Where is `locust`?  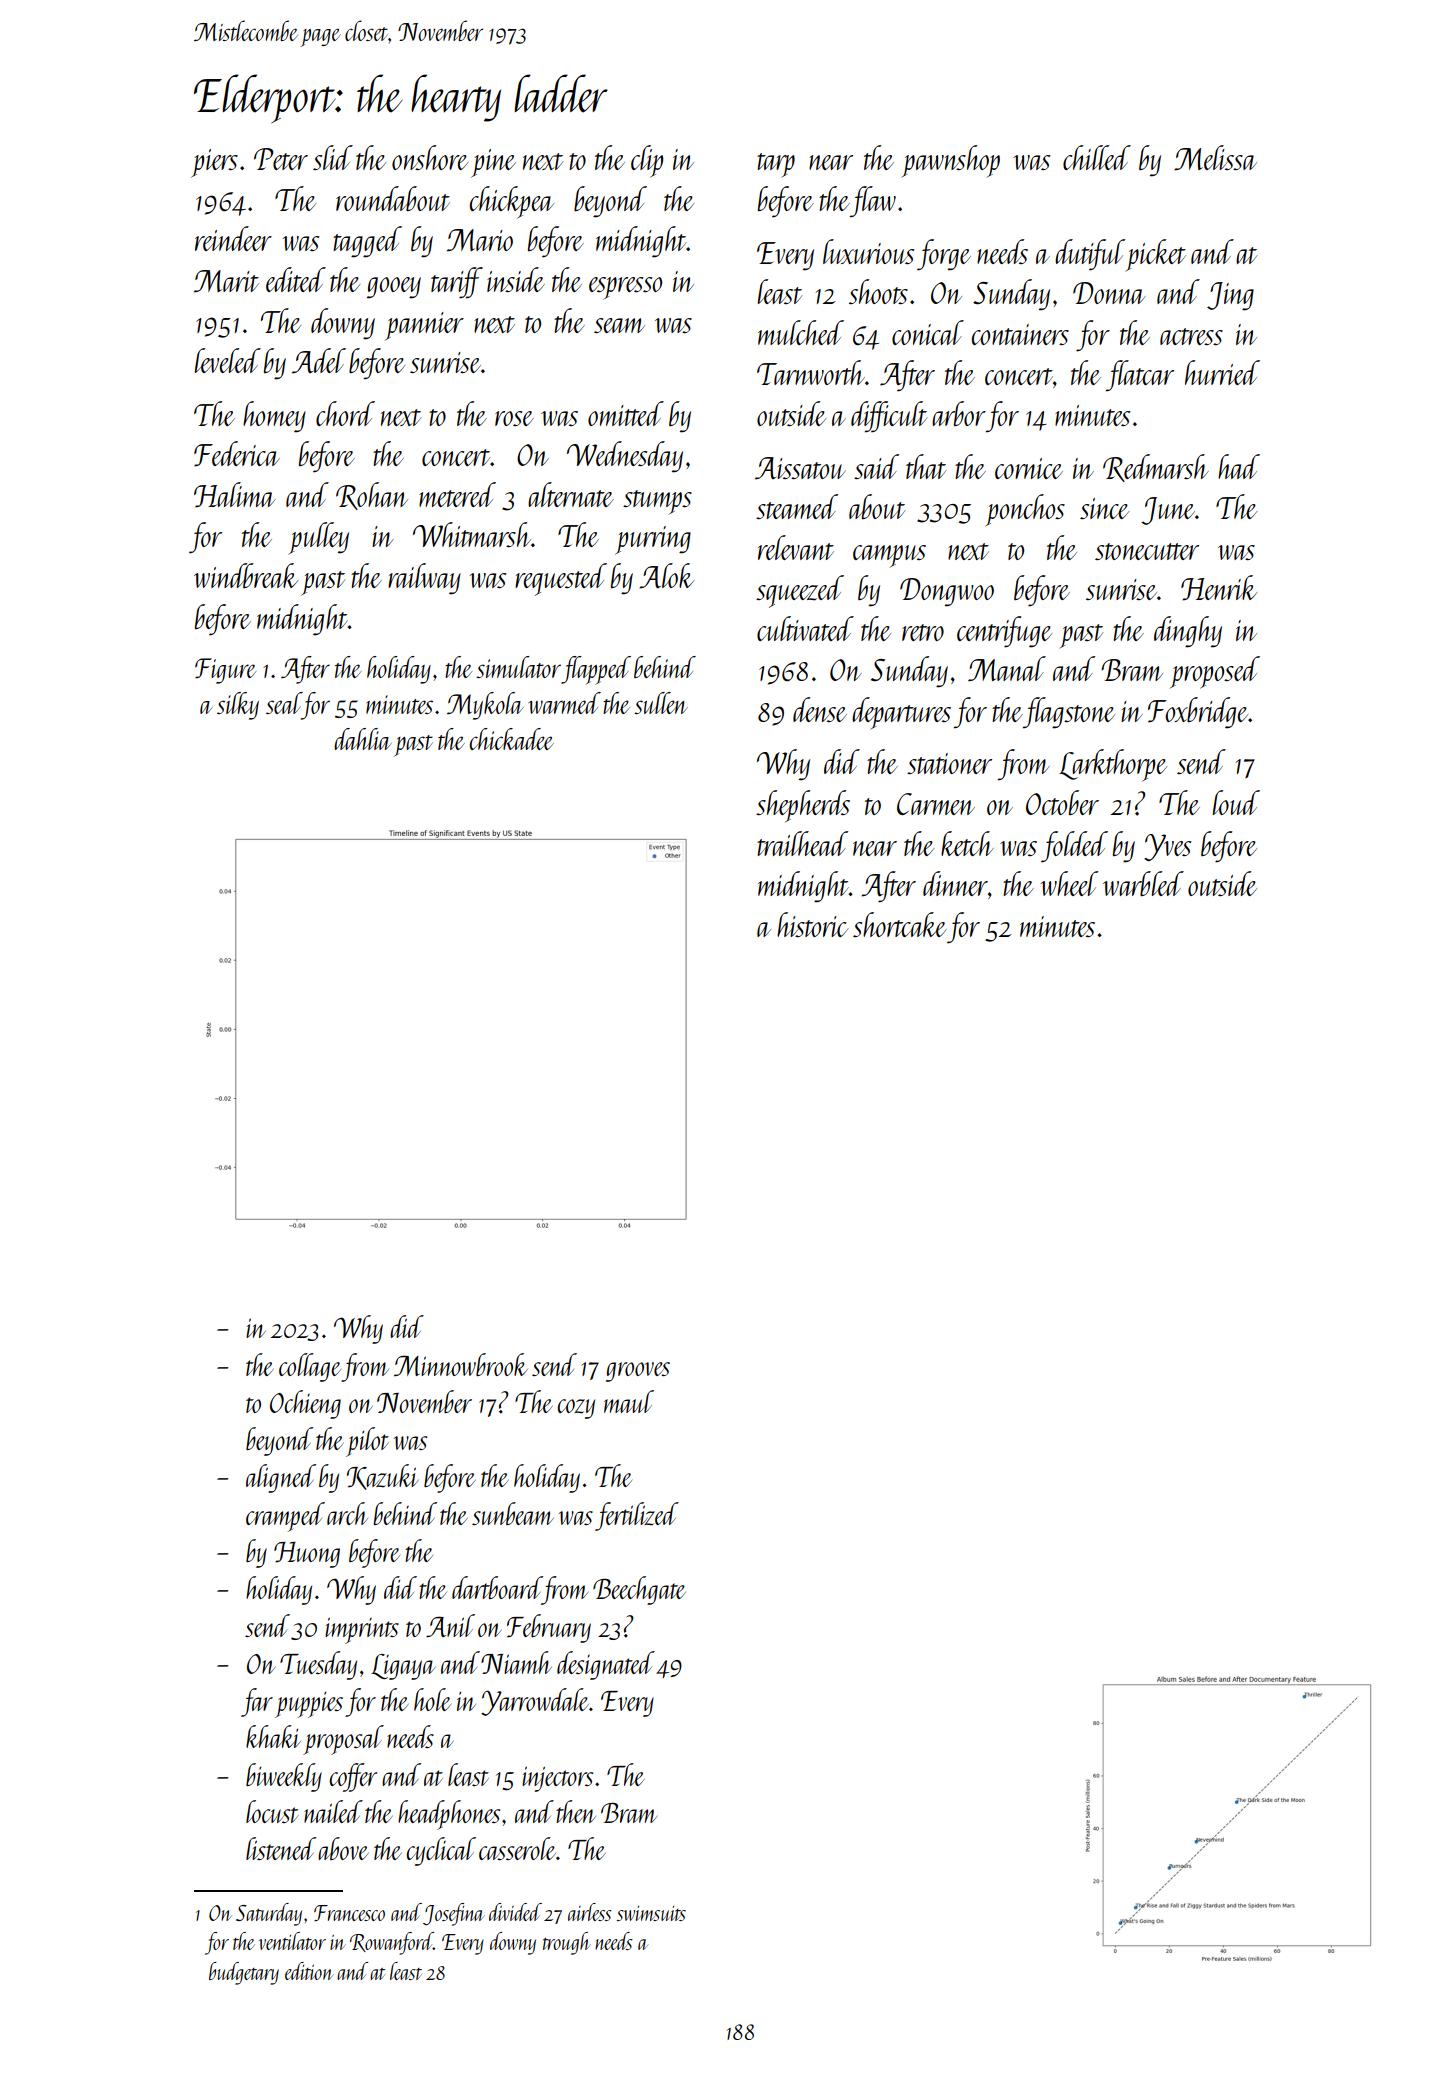 locust is located at coordinates (272, 1811).
